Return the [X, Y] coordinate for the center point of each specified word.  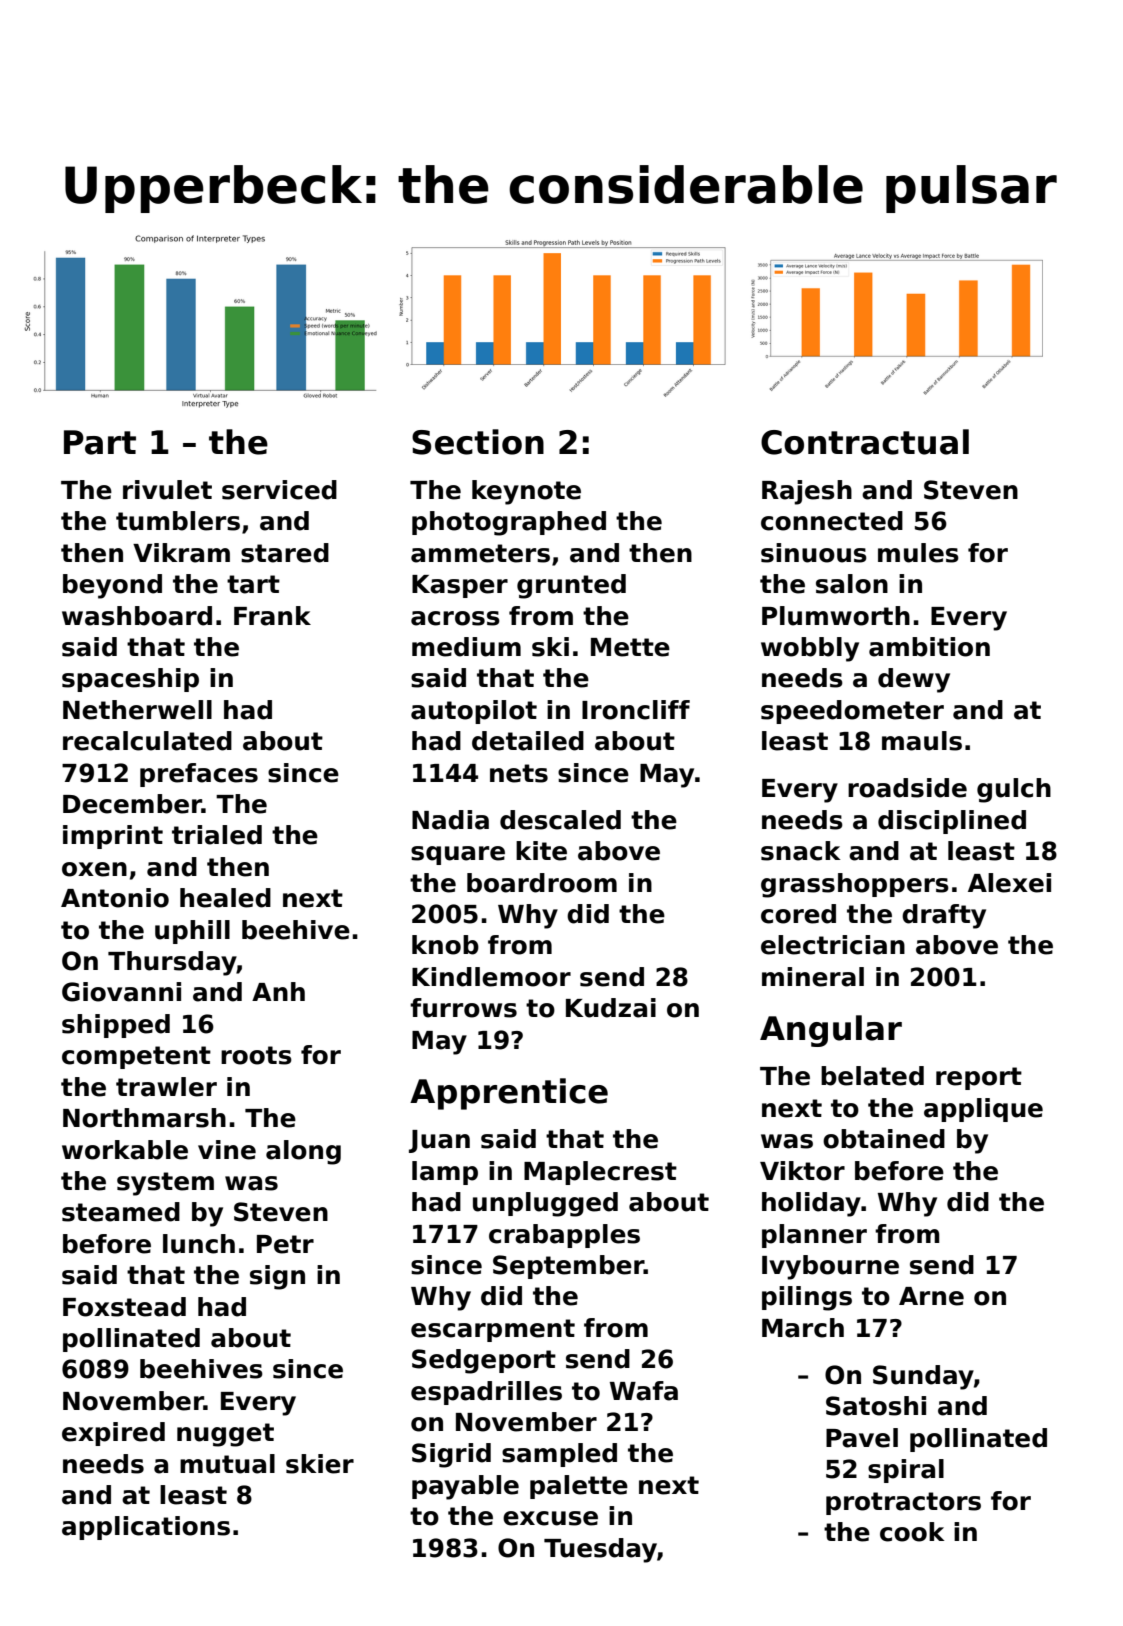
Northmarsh [144, 1118]
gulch [1014, 790]
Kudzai [611, 1008]
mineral [813, 977]
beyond [112, 586]
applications [146, 1528]
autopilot [474, 712]
